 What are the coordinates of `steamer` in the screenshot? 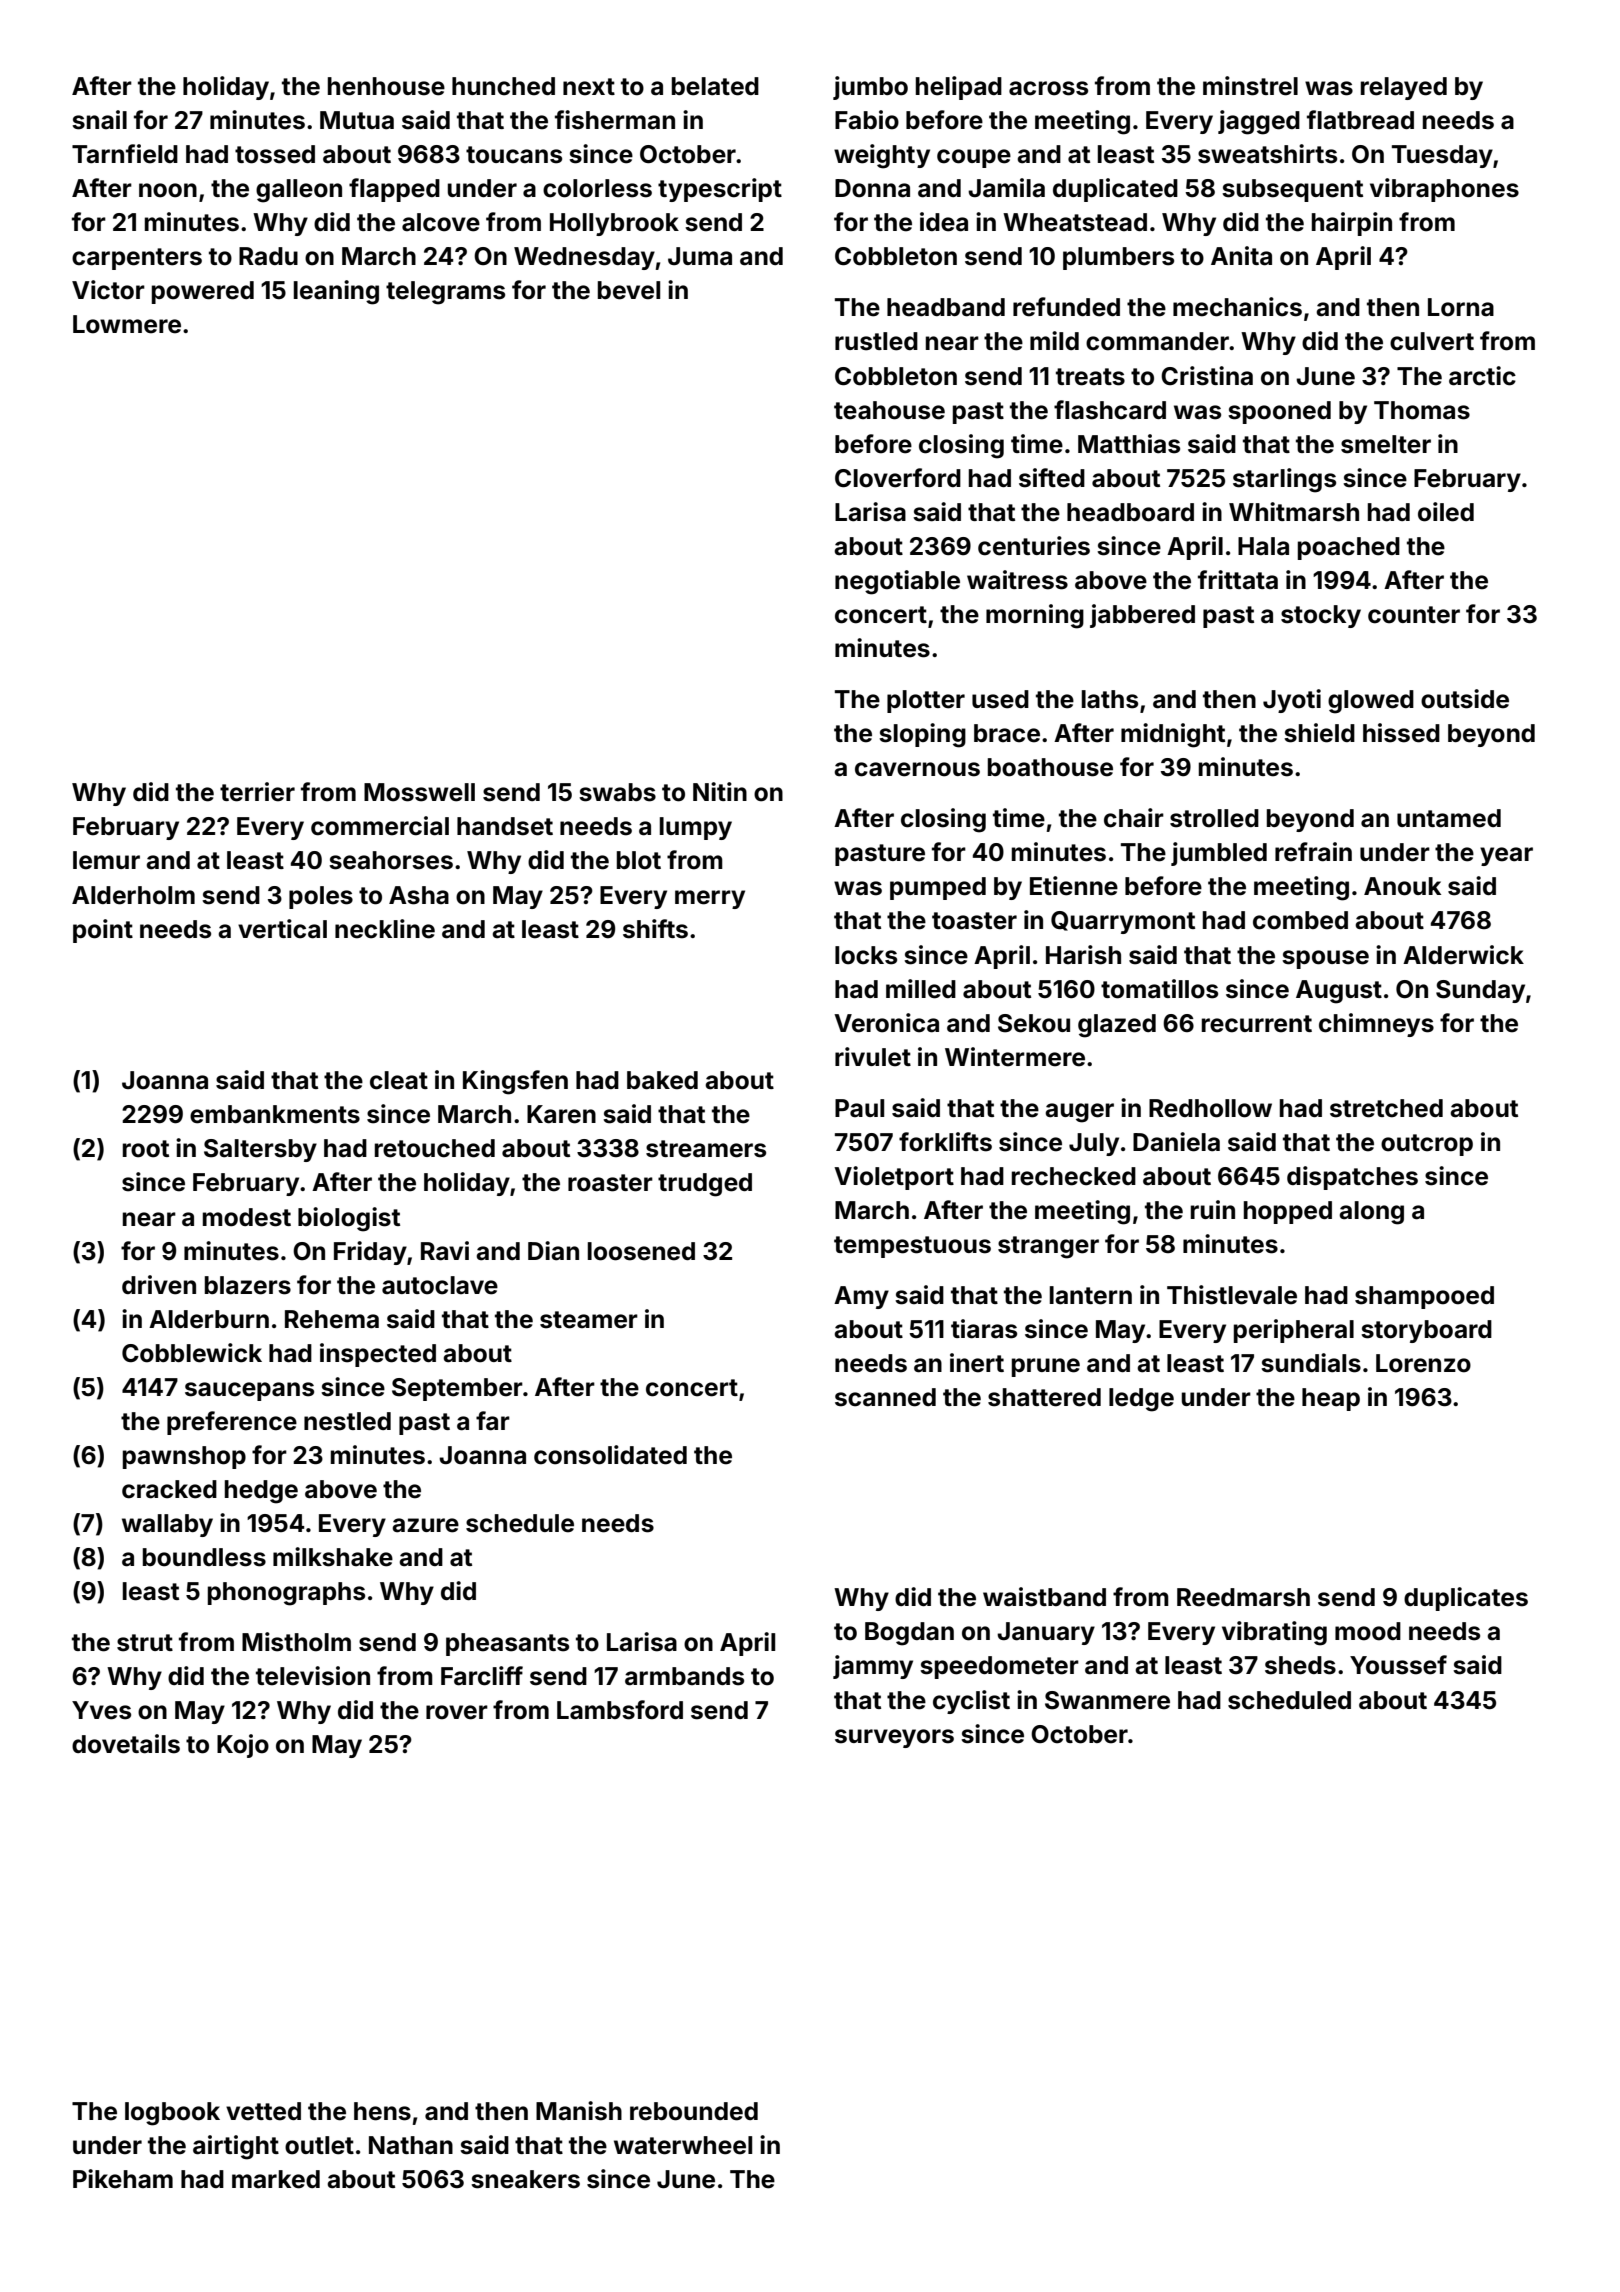 It's located at (589, 1320).
